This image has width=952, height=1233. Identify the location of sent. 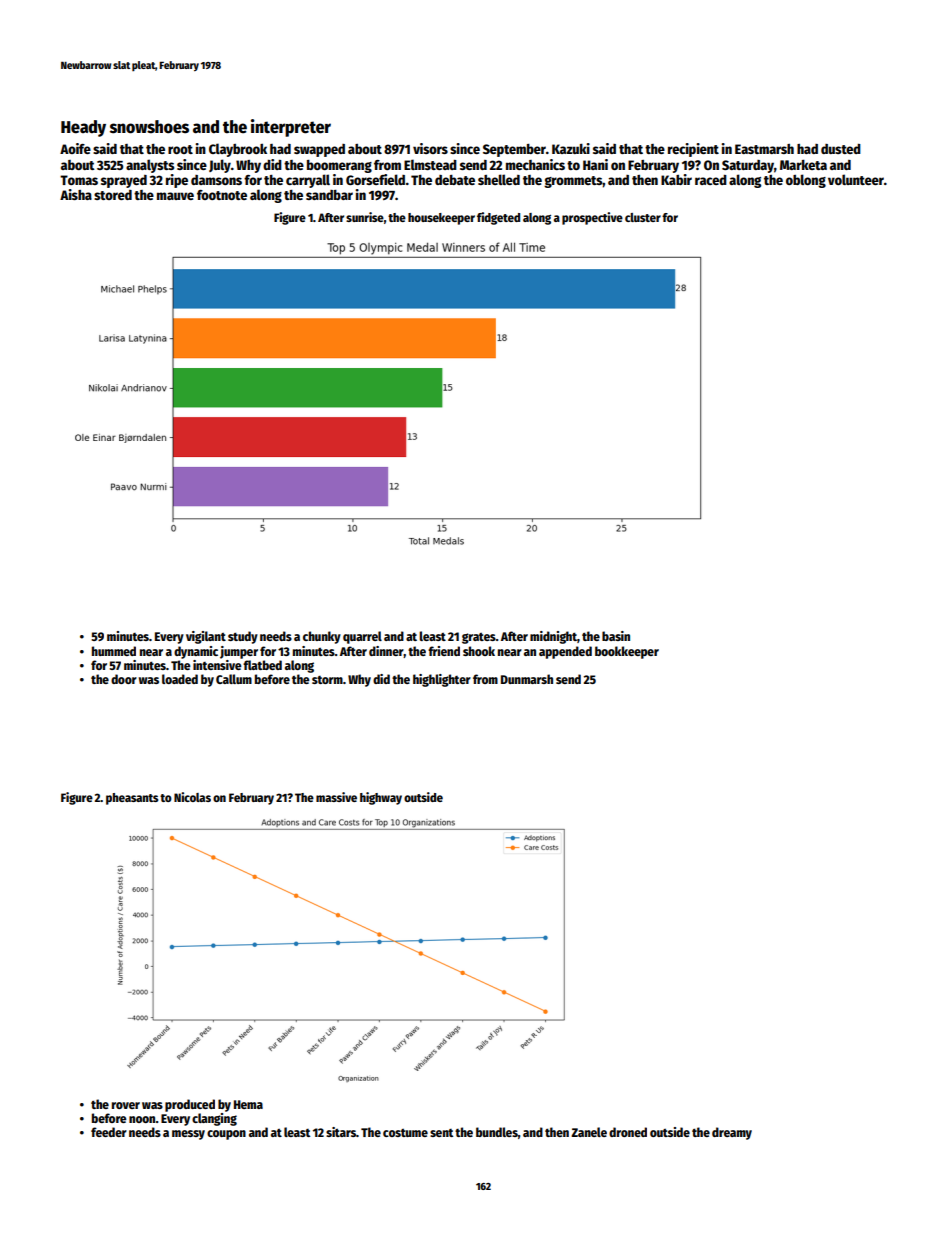
(441, 1133).
